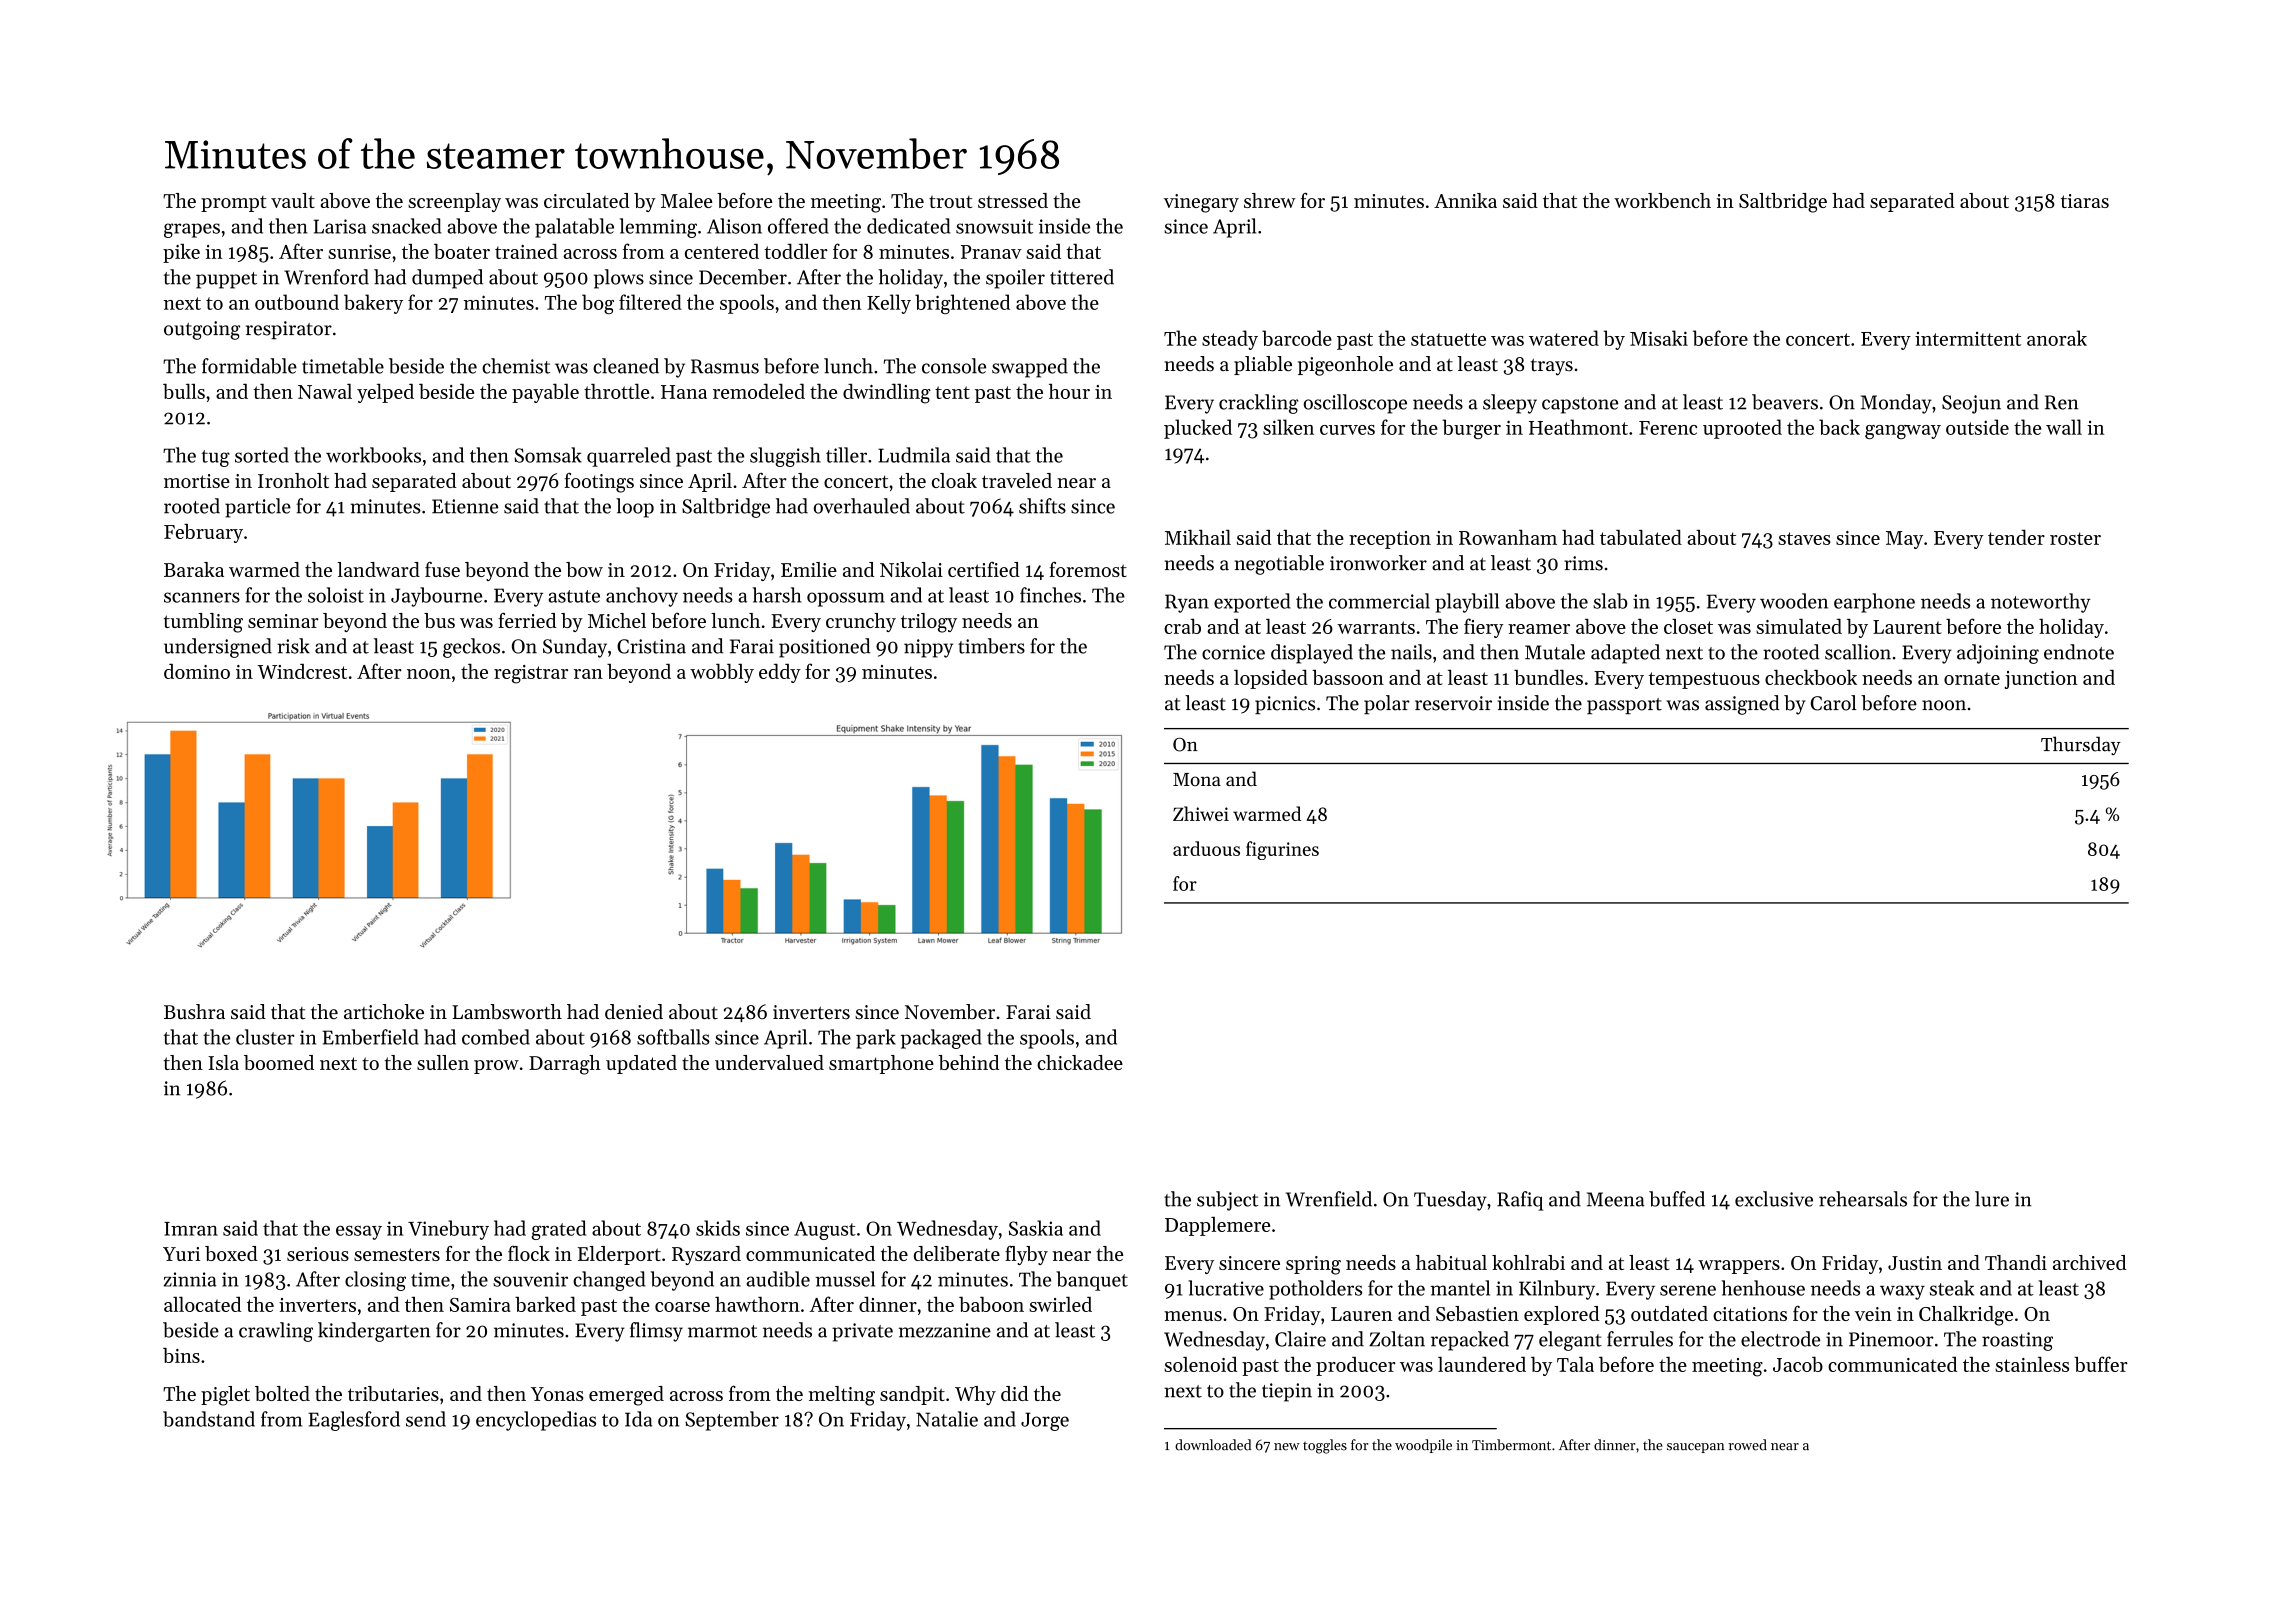 The width and height of the page is (2292, 1620). What do you see at coordinates (233, 204) in the page?
I see `prompt` at bounding box center [233, 204].
